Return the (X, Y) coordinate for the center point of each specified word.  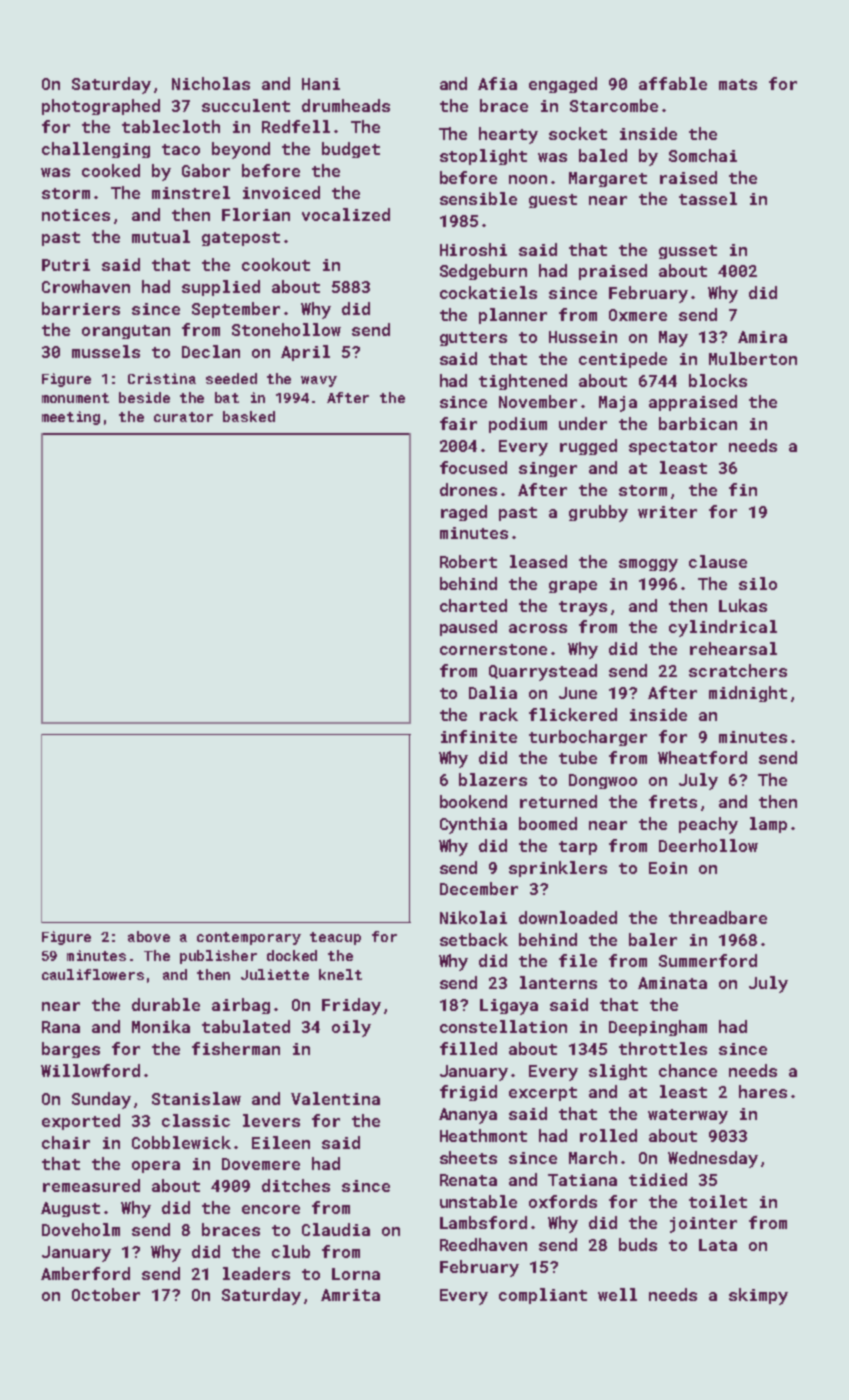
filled (468, 1048)
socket (578, 133)
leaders (256, 1273)
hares (763, 1091)
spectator (673, 448)
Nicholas (211, 83)
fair (458, 423)
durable (166, 1004)
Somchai (703, 155)
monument (75, 398)
